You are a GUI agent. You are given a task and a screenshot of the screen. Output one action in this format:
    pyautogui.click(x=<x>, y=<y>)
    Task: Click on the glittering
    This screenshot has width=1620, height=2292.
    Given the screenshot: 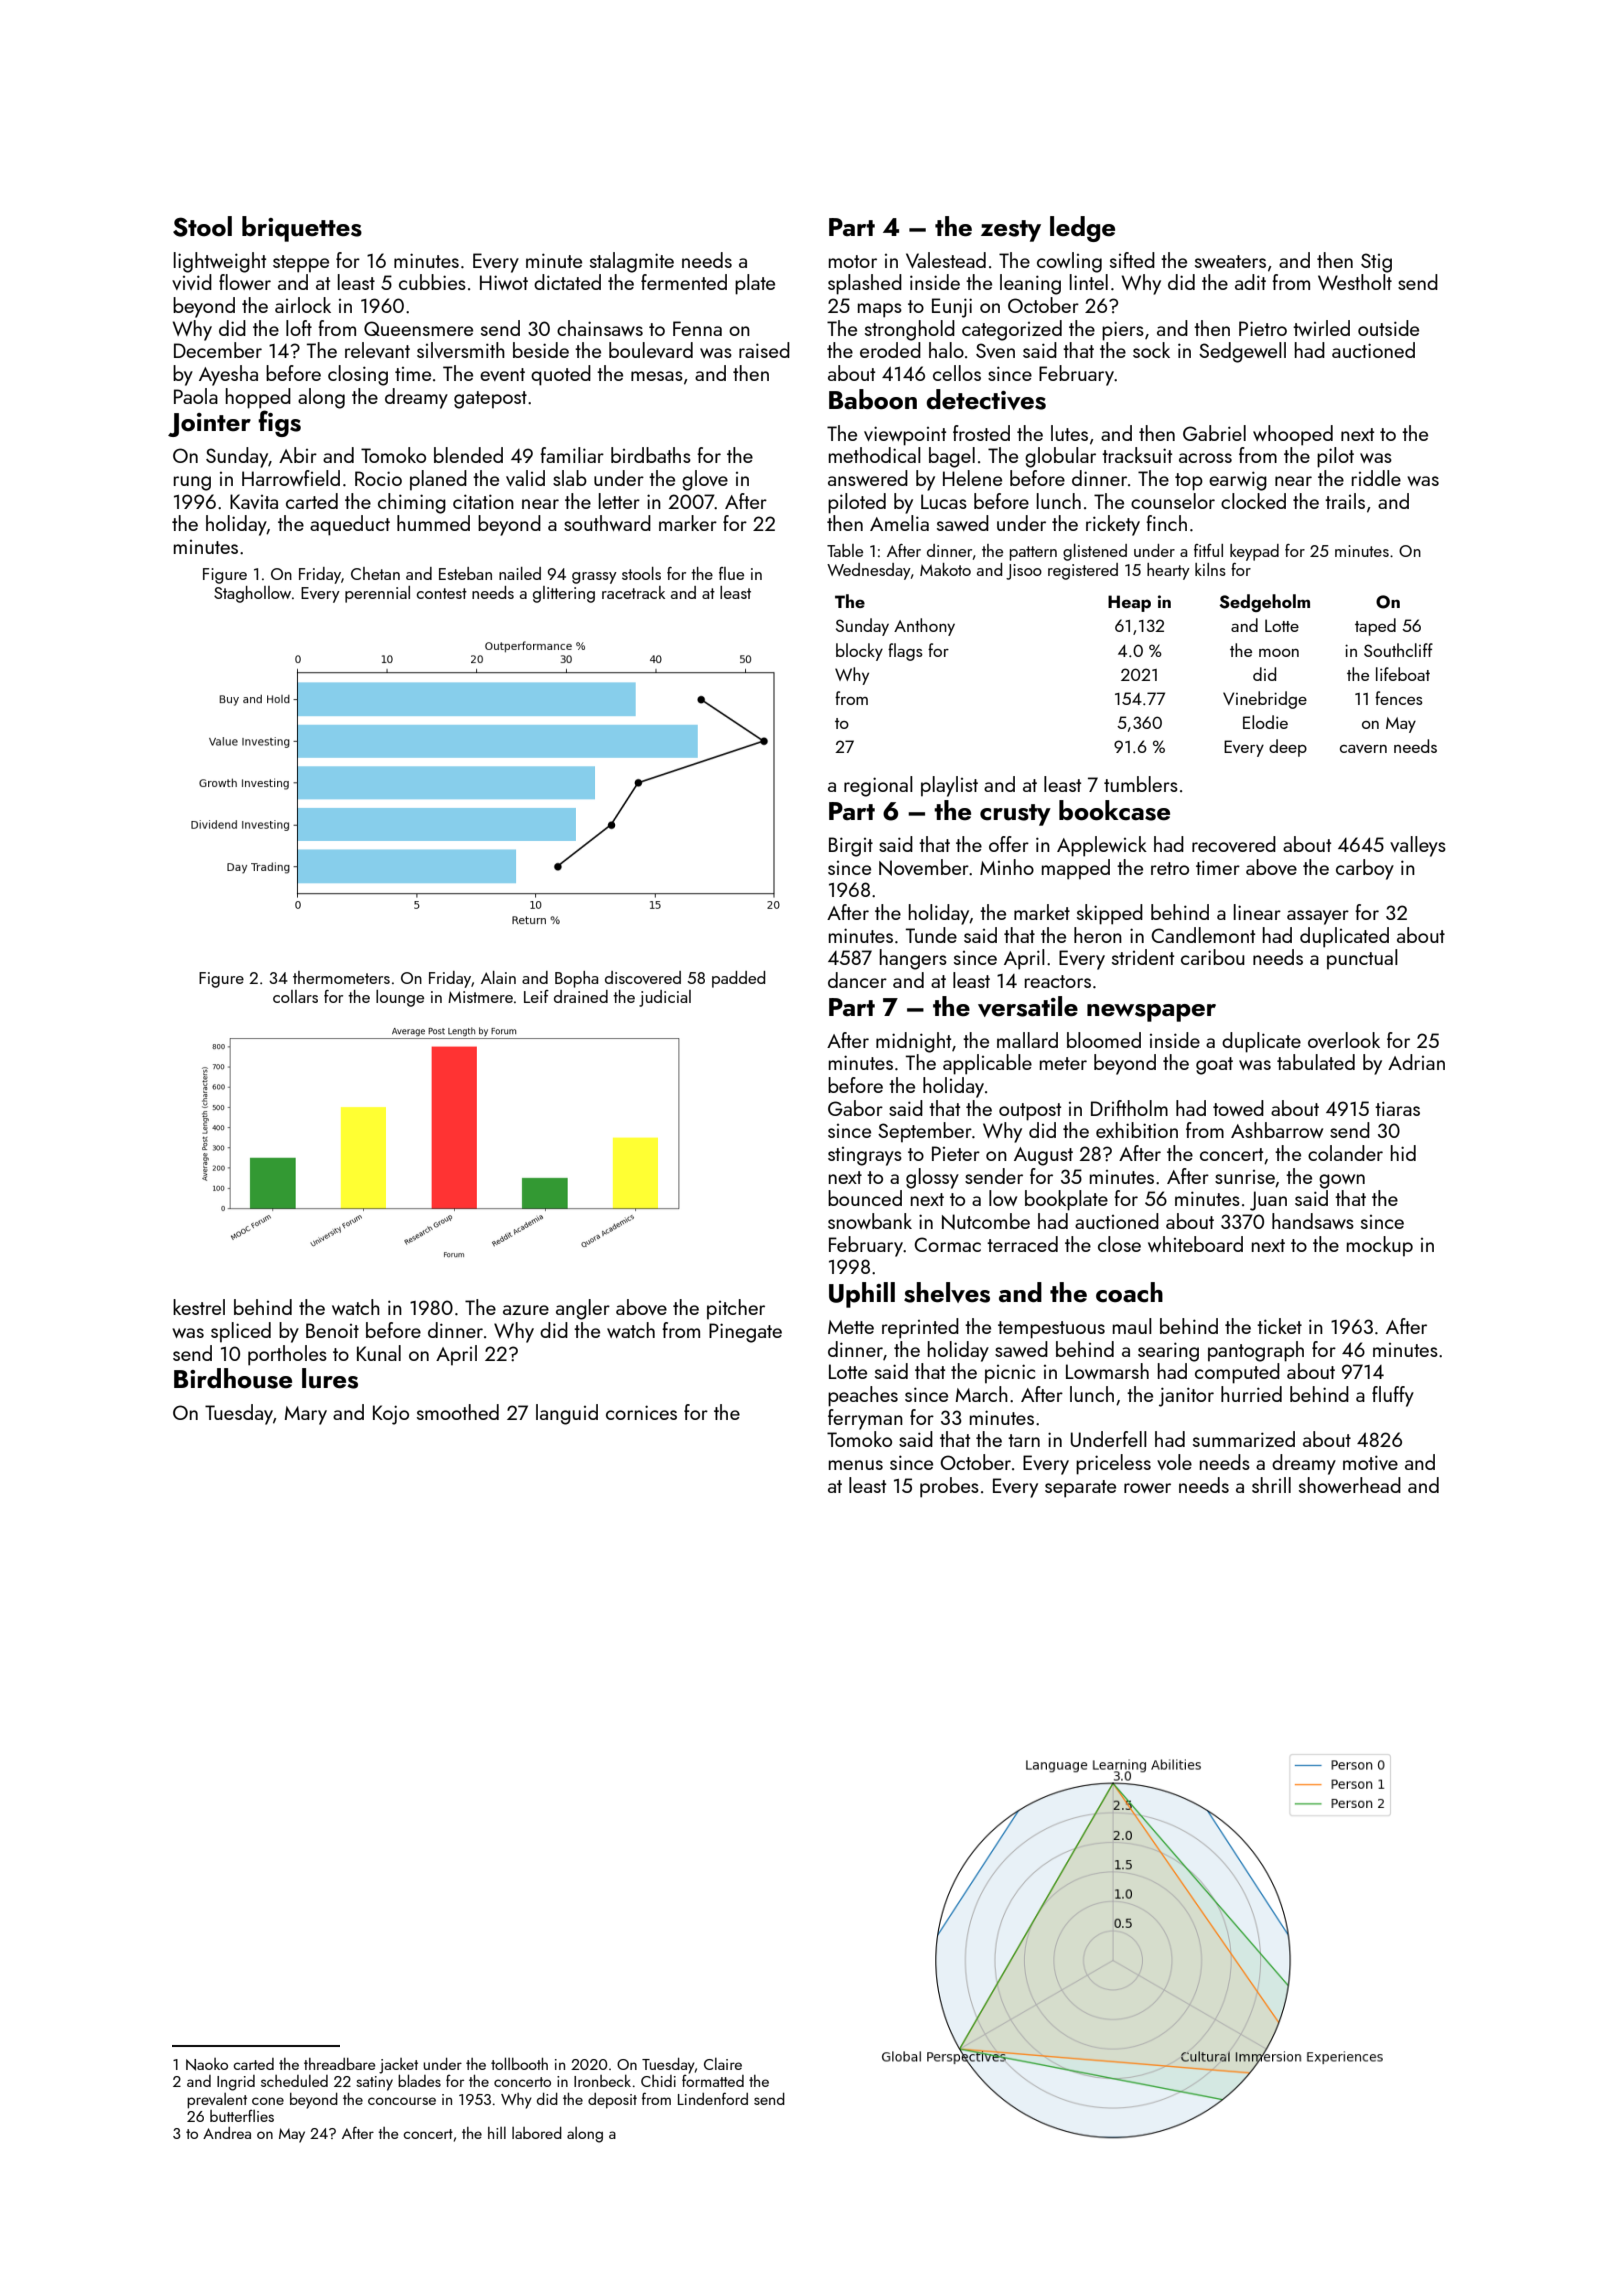 What is the action you would take?
    pyautogui.click(x=564, y=594)
